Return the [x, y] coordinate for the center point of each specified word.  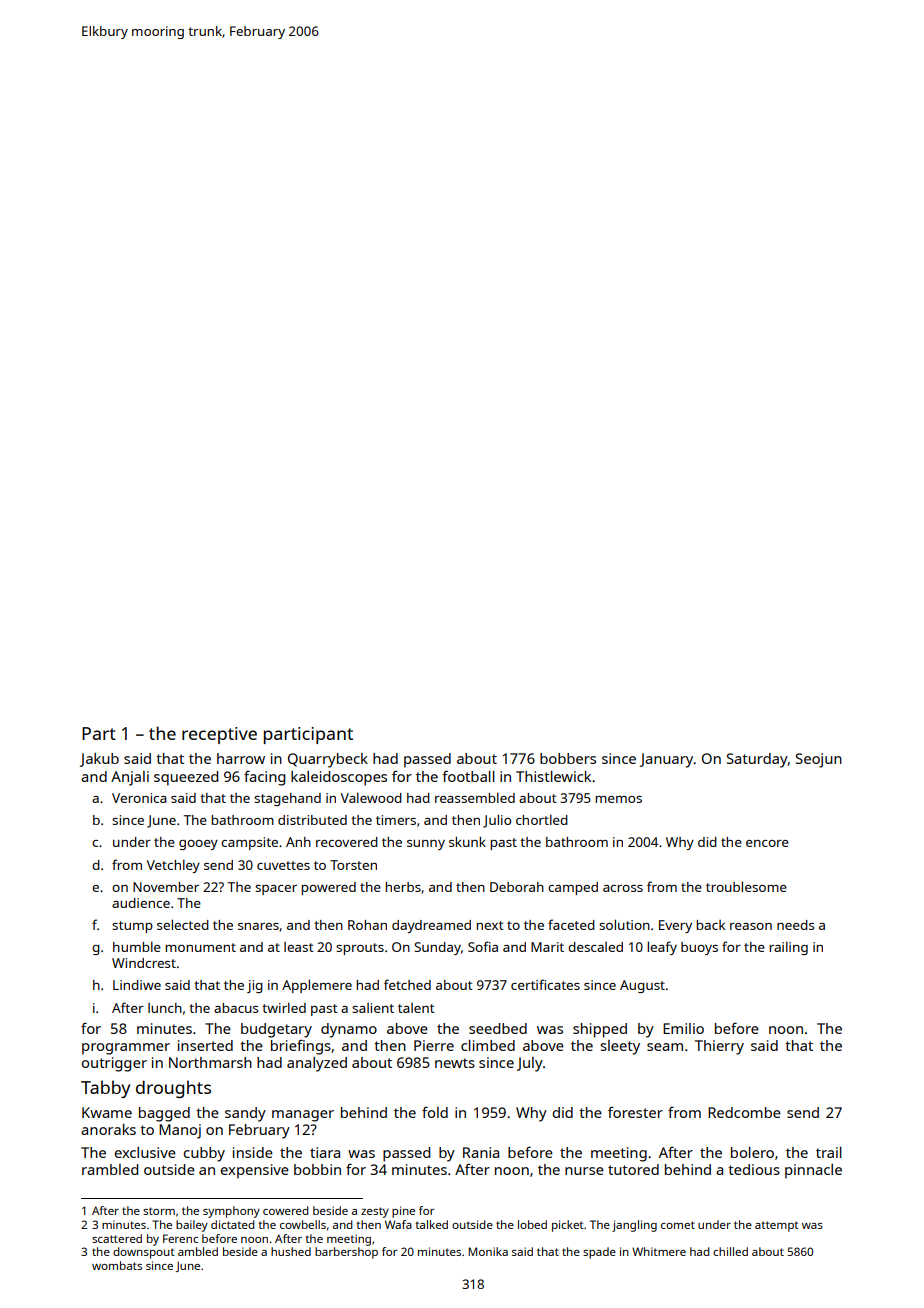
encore [767, 843]
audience [141, 903]
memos [618, 799]
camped [573, 888]
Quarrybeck [328, 760]
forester [635, 1112]
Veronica [139, 798]
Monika [488, 1251]
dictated [233, 1224]
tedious [754, 1169]
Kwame [107, 1112]
